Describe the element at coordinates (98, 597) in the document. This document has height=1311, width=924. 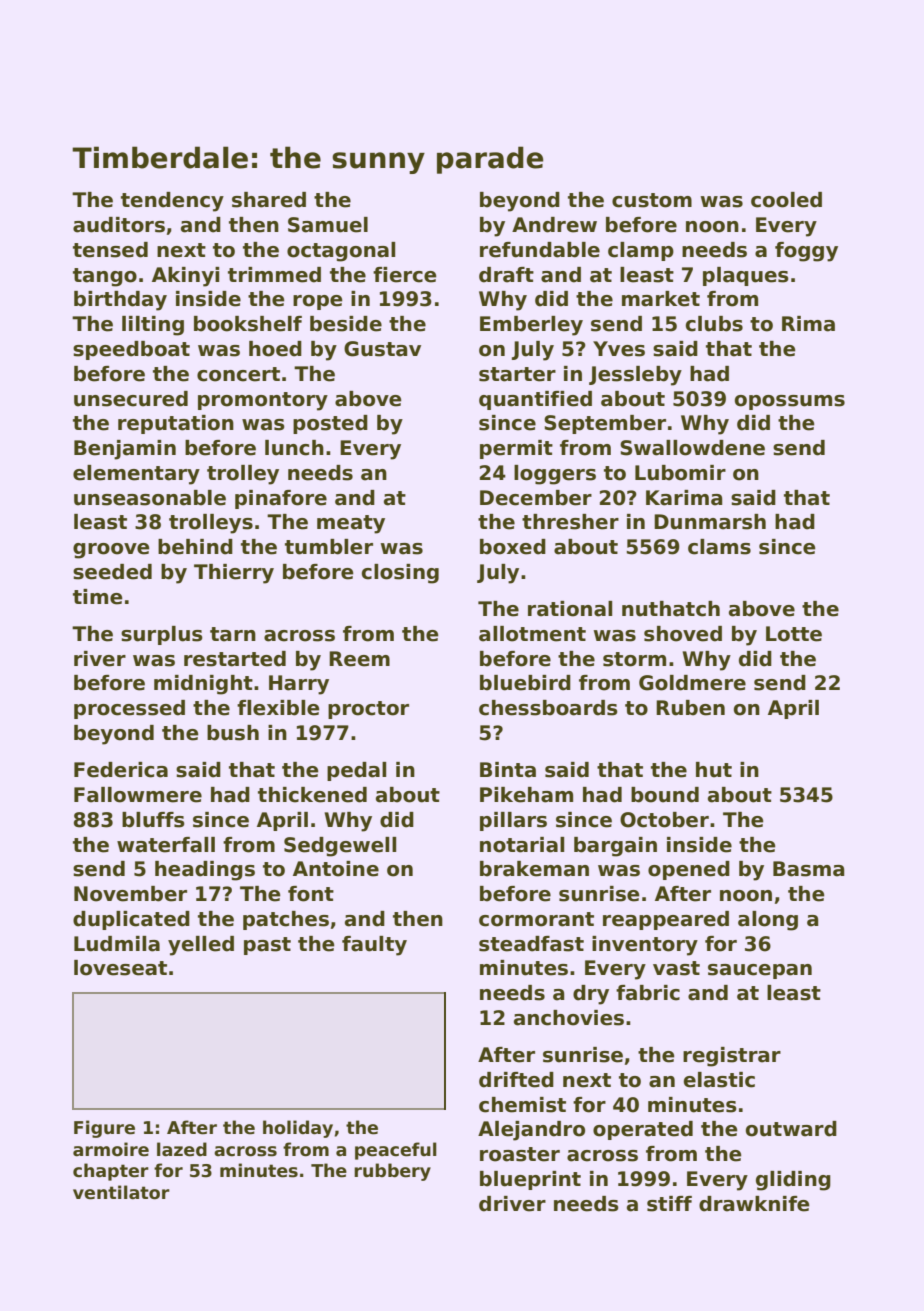
I see `time` at that location.
